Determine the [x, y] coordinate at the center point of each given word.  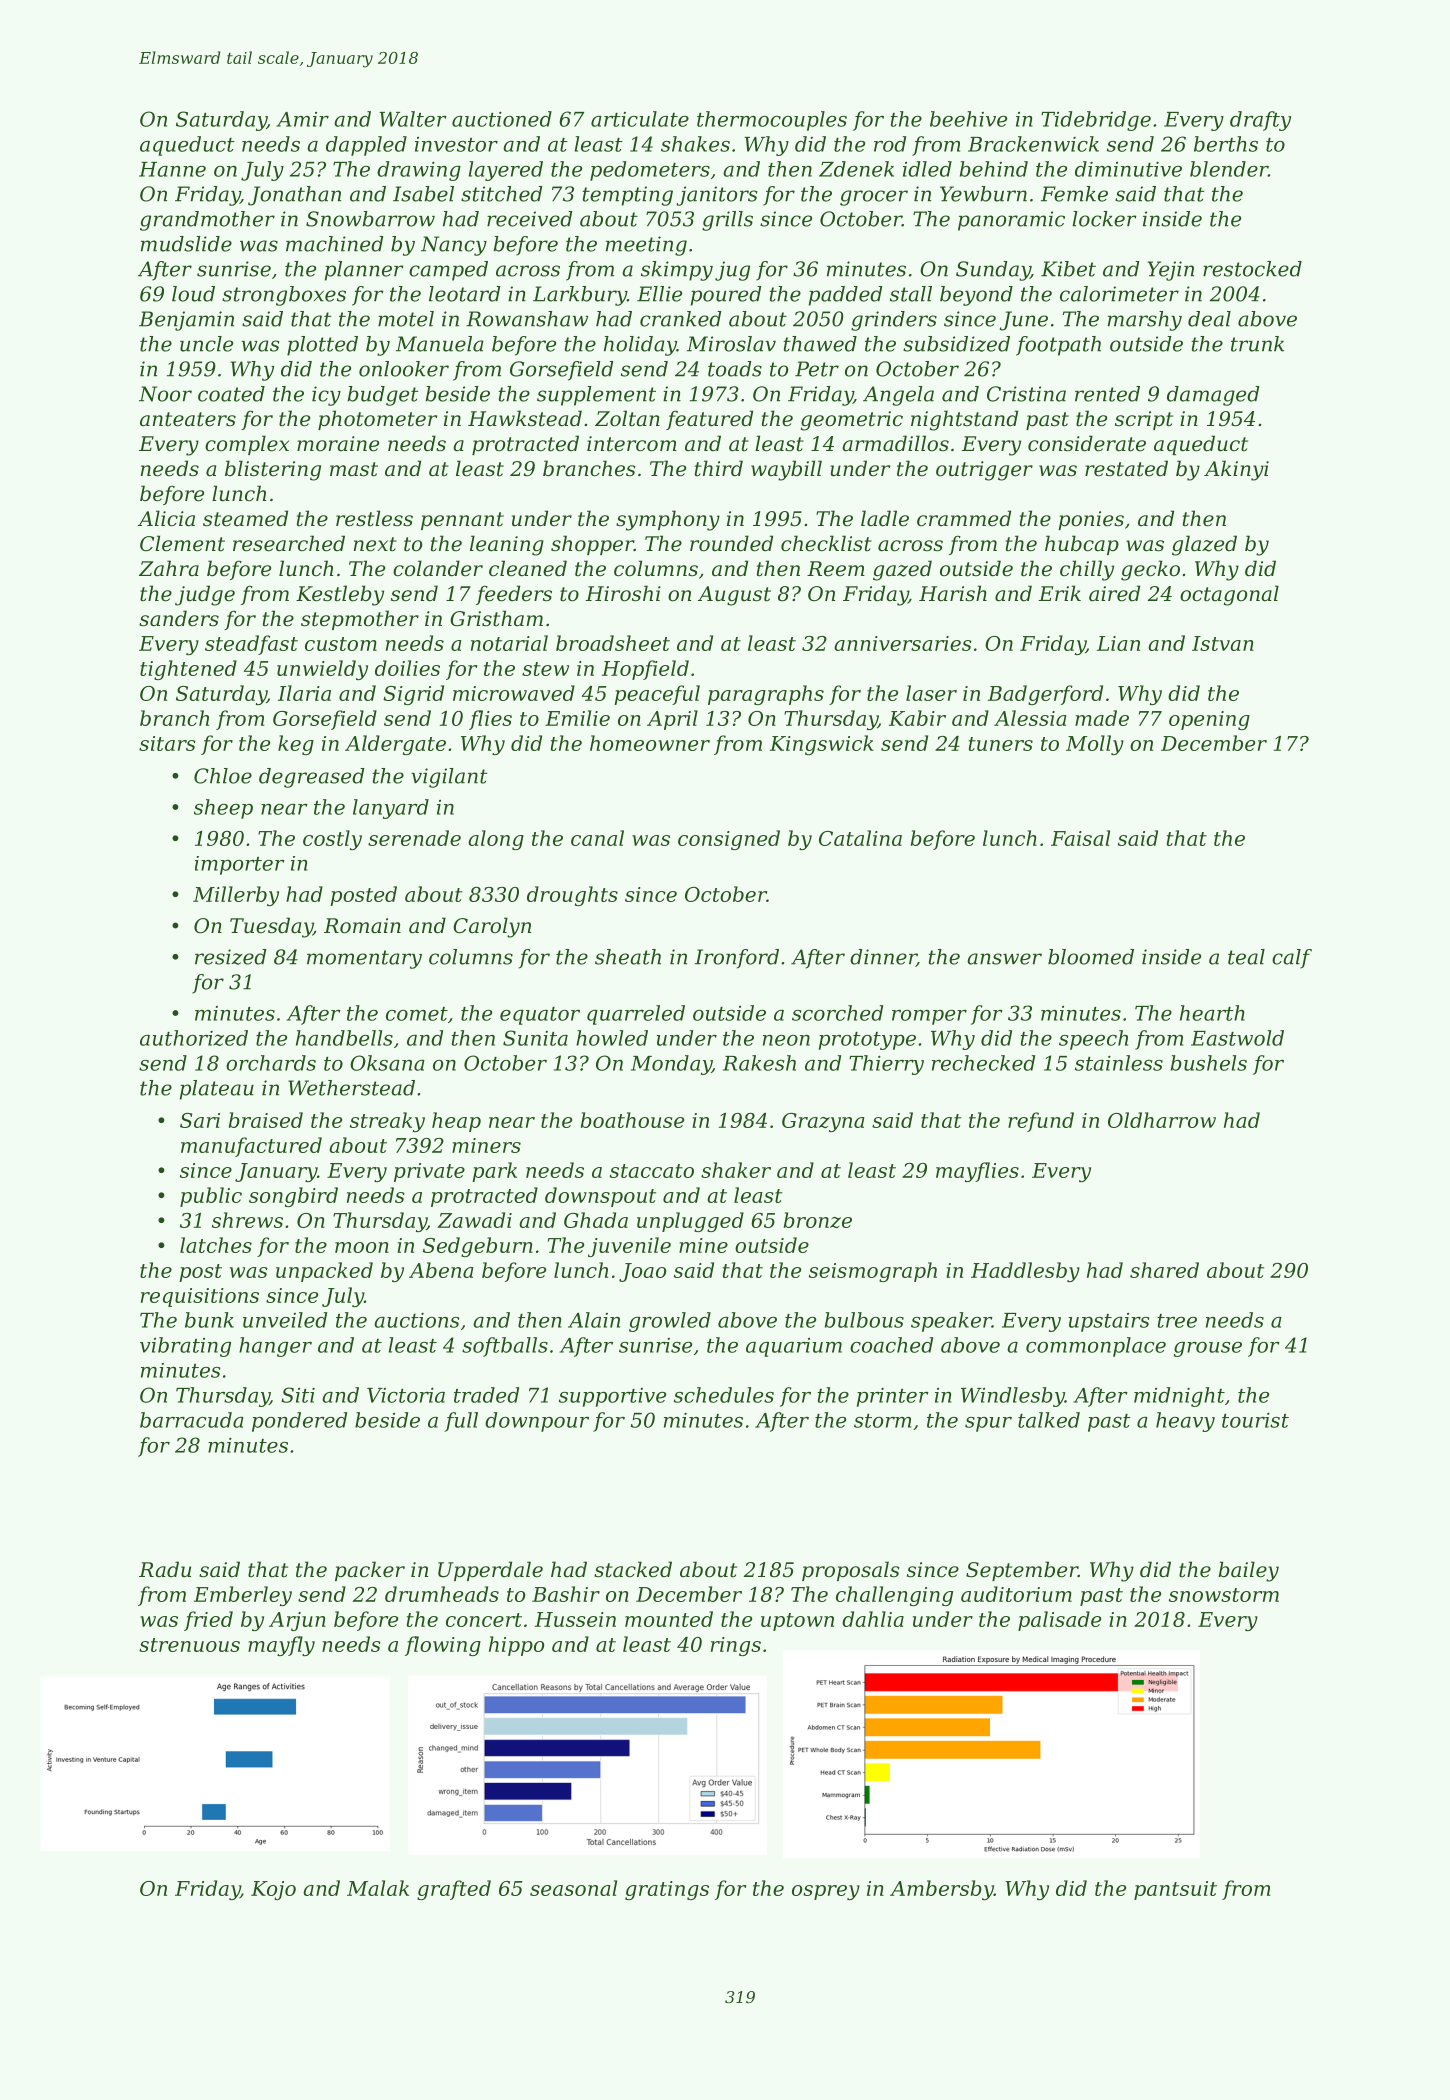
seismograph [873, 1272]
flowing [443, 1646]
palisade [1059, 1621]
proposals [851, 1571]
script [1144, 420]
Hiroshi [623, 593]
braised [266, 1120]
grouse [1208, 1349]
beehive [968, 119]
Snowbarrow [370, 219]
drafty [1260, 121]
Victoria [406, 1395]
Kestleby [340, 595]
